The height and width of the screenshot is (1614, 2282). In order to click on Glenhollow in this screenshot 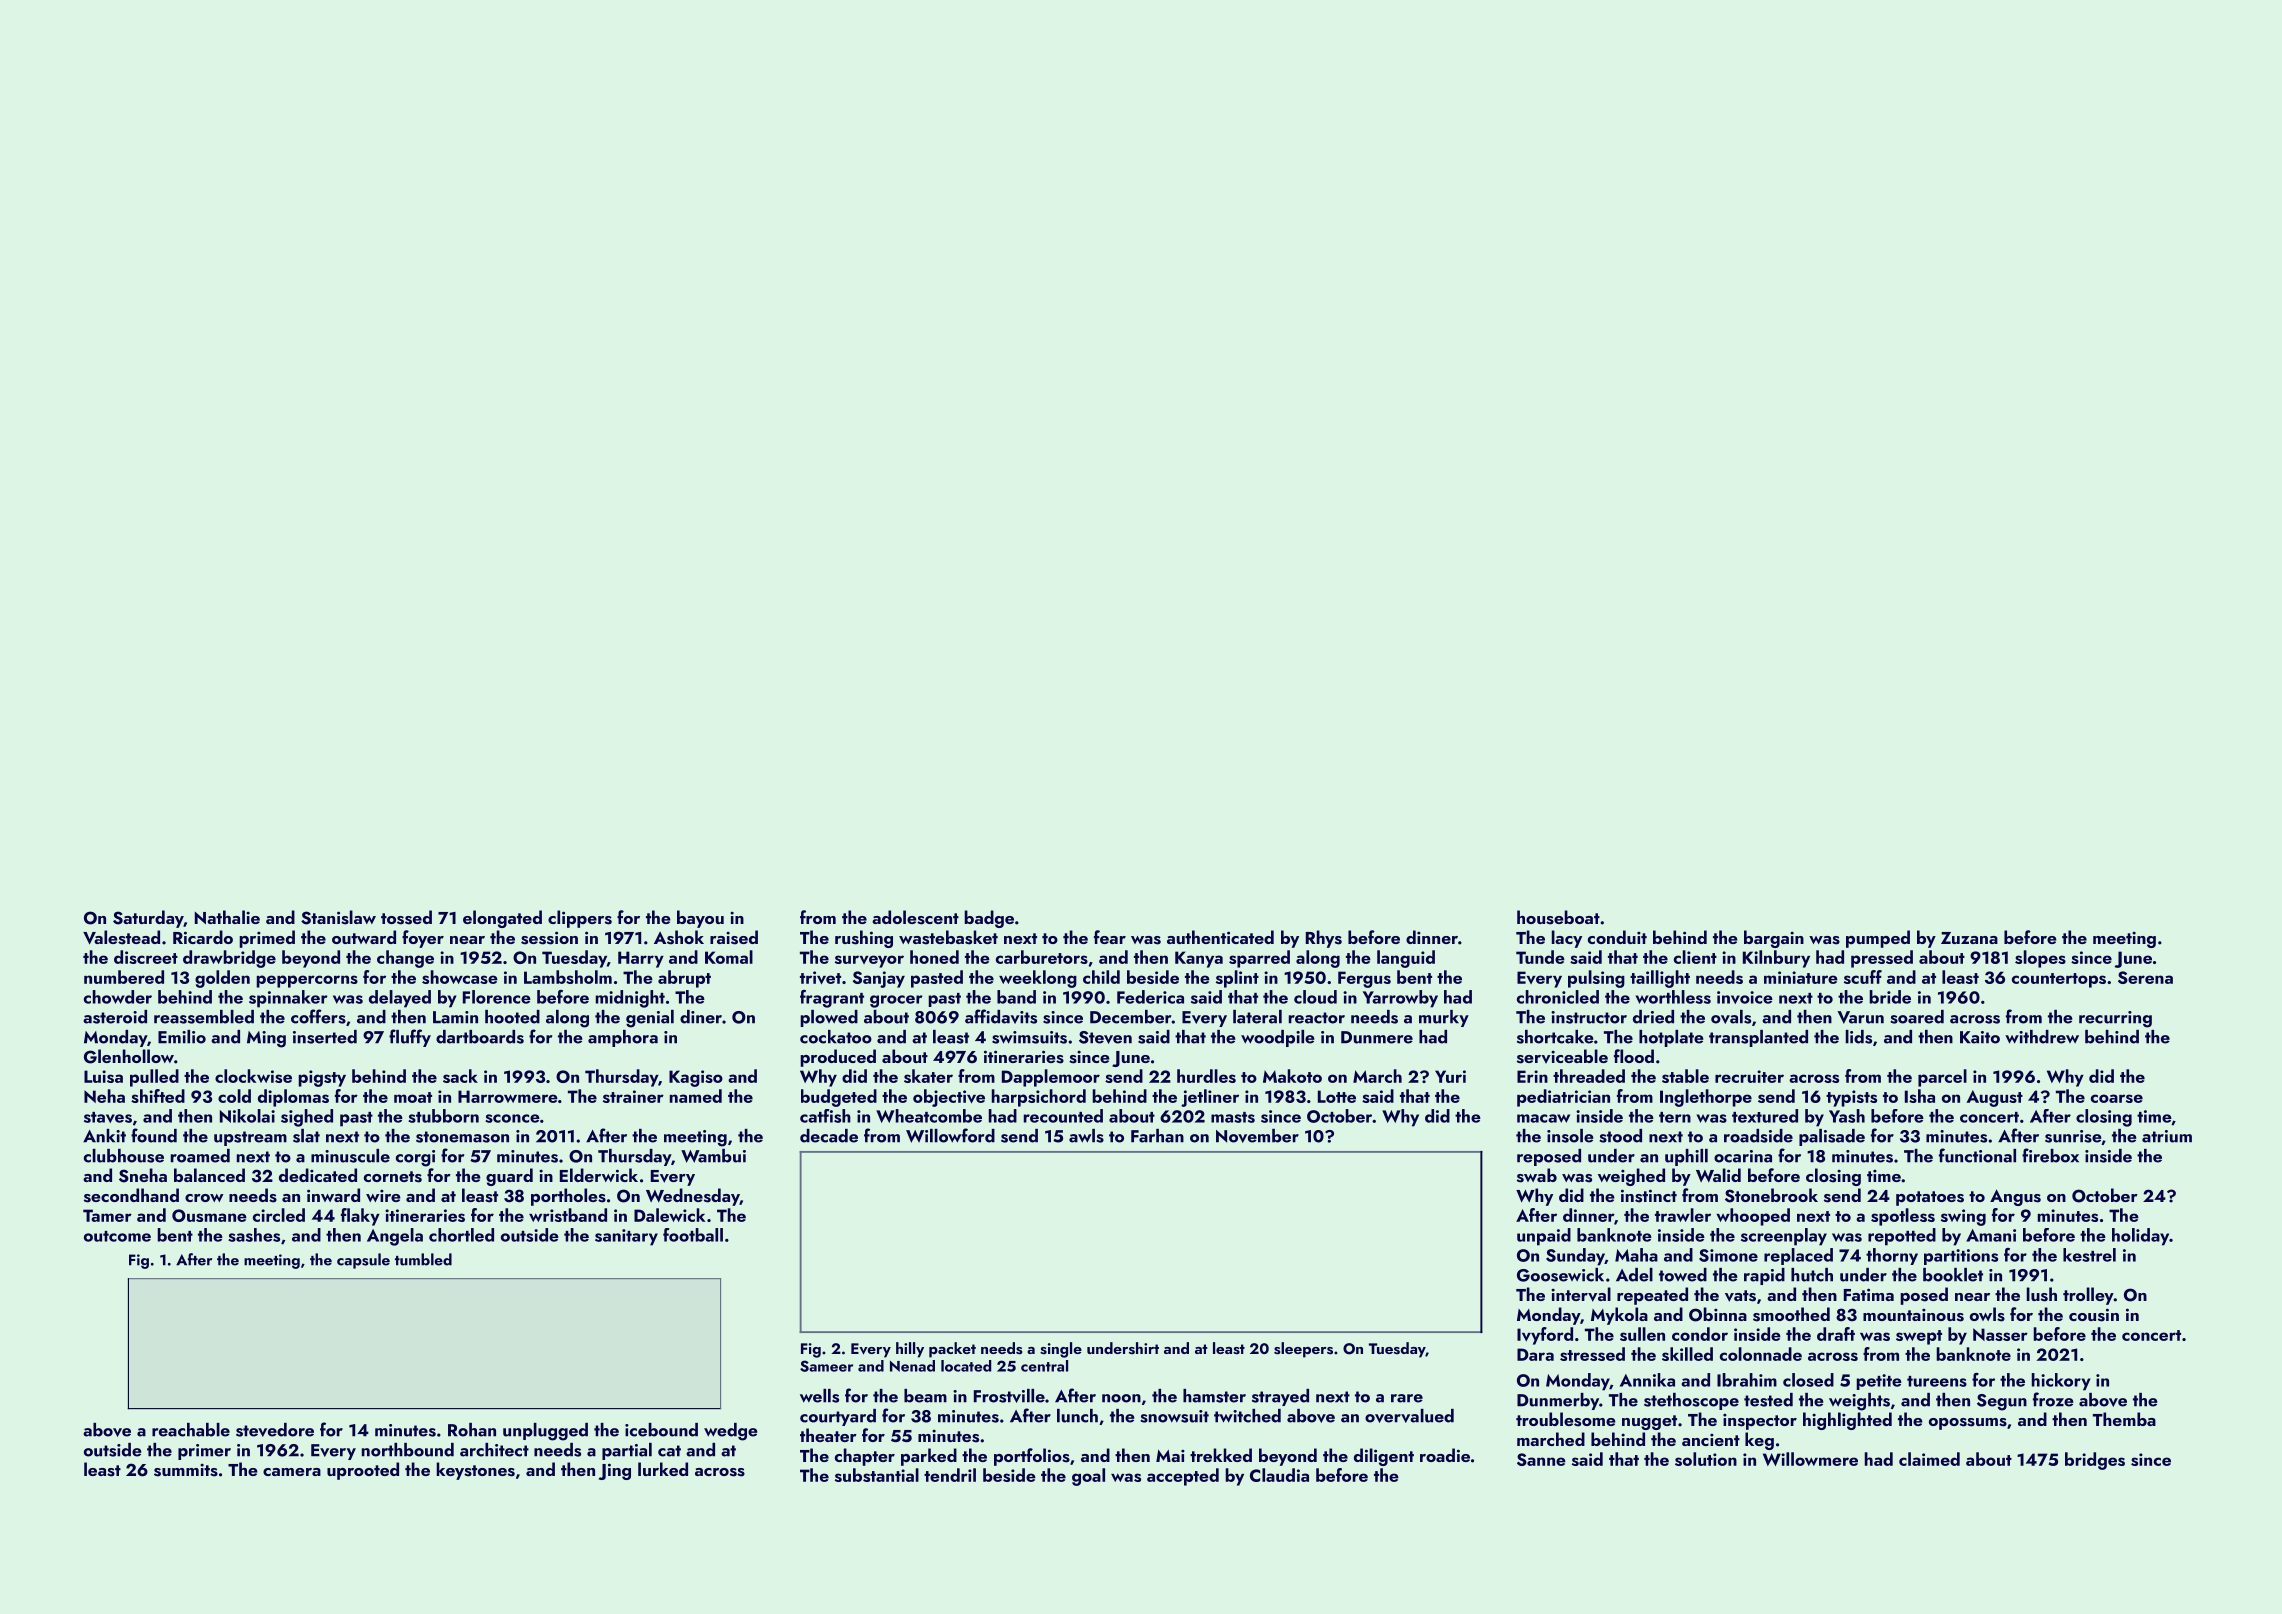, I will do `click(129, 1056)`.
